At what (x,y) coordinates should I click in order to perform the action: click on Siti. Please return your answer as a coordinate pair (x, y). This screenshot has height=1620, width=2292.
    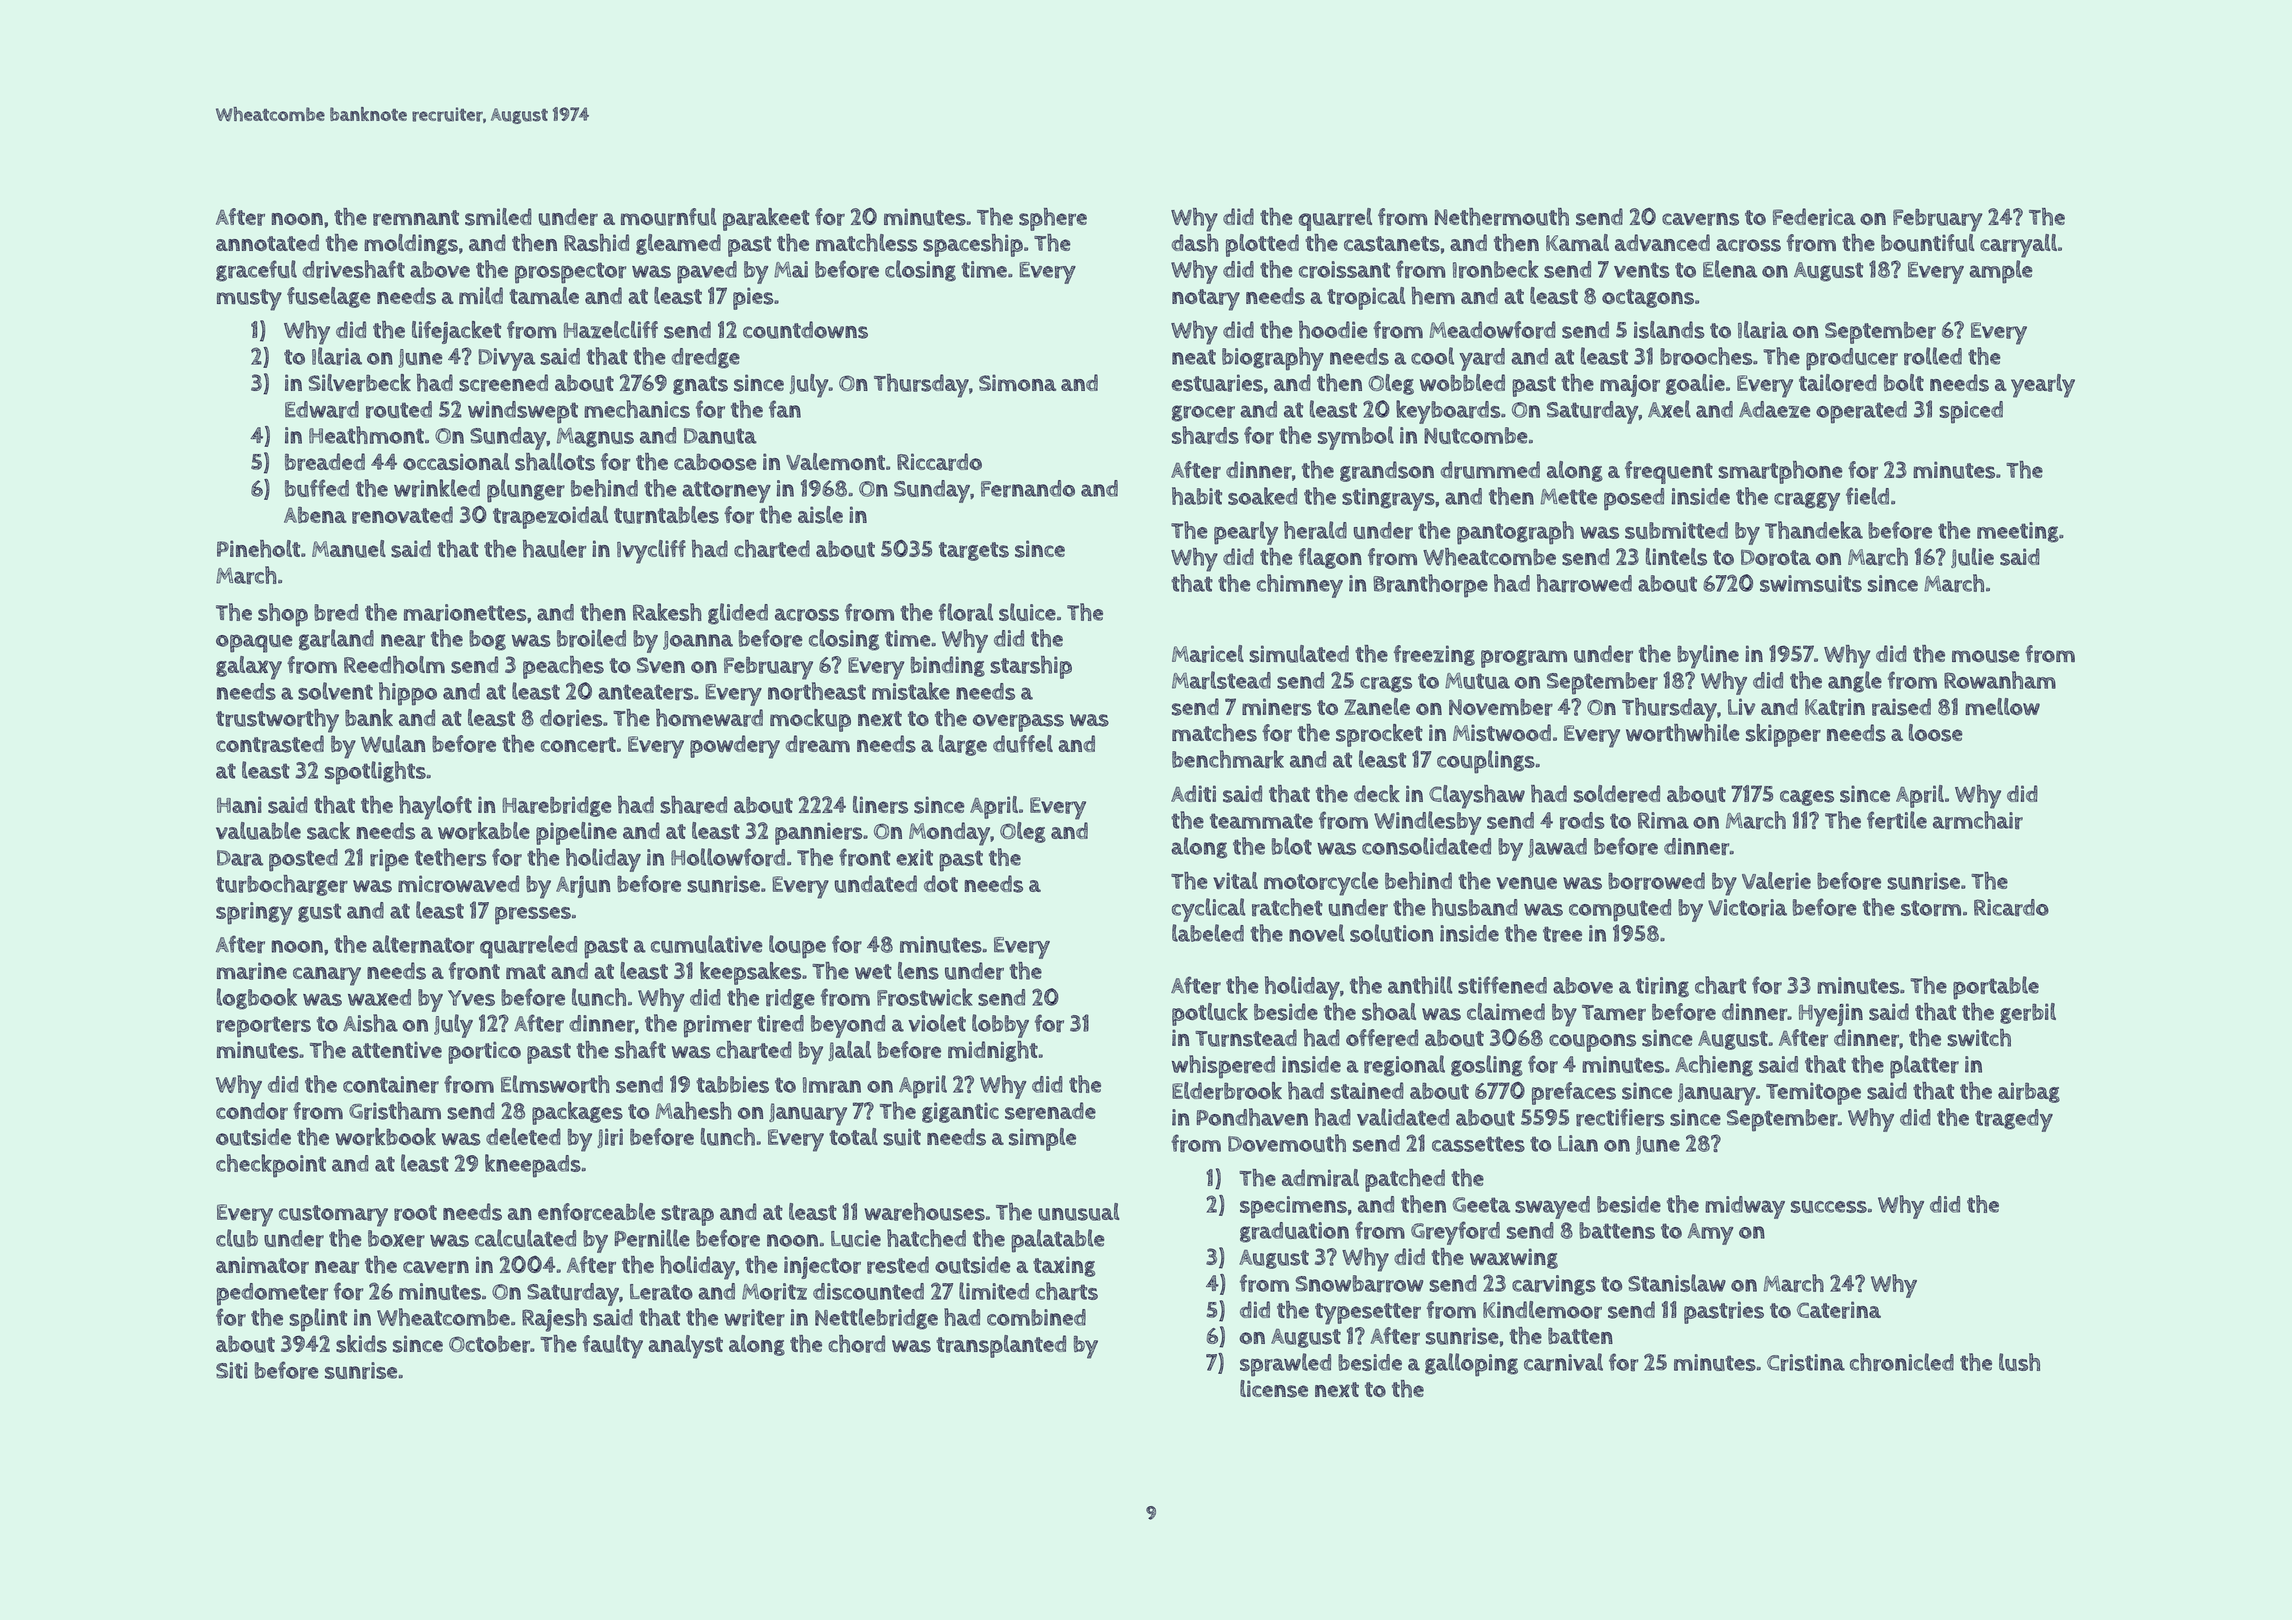
    Looking at the image, I should click on (232, 1370).
